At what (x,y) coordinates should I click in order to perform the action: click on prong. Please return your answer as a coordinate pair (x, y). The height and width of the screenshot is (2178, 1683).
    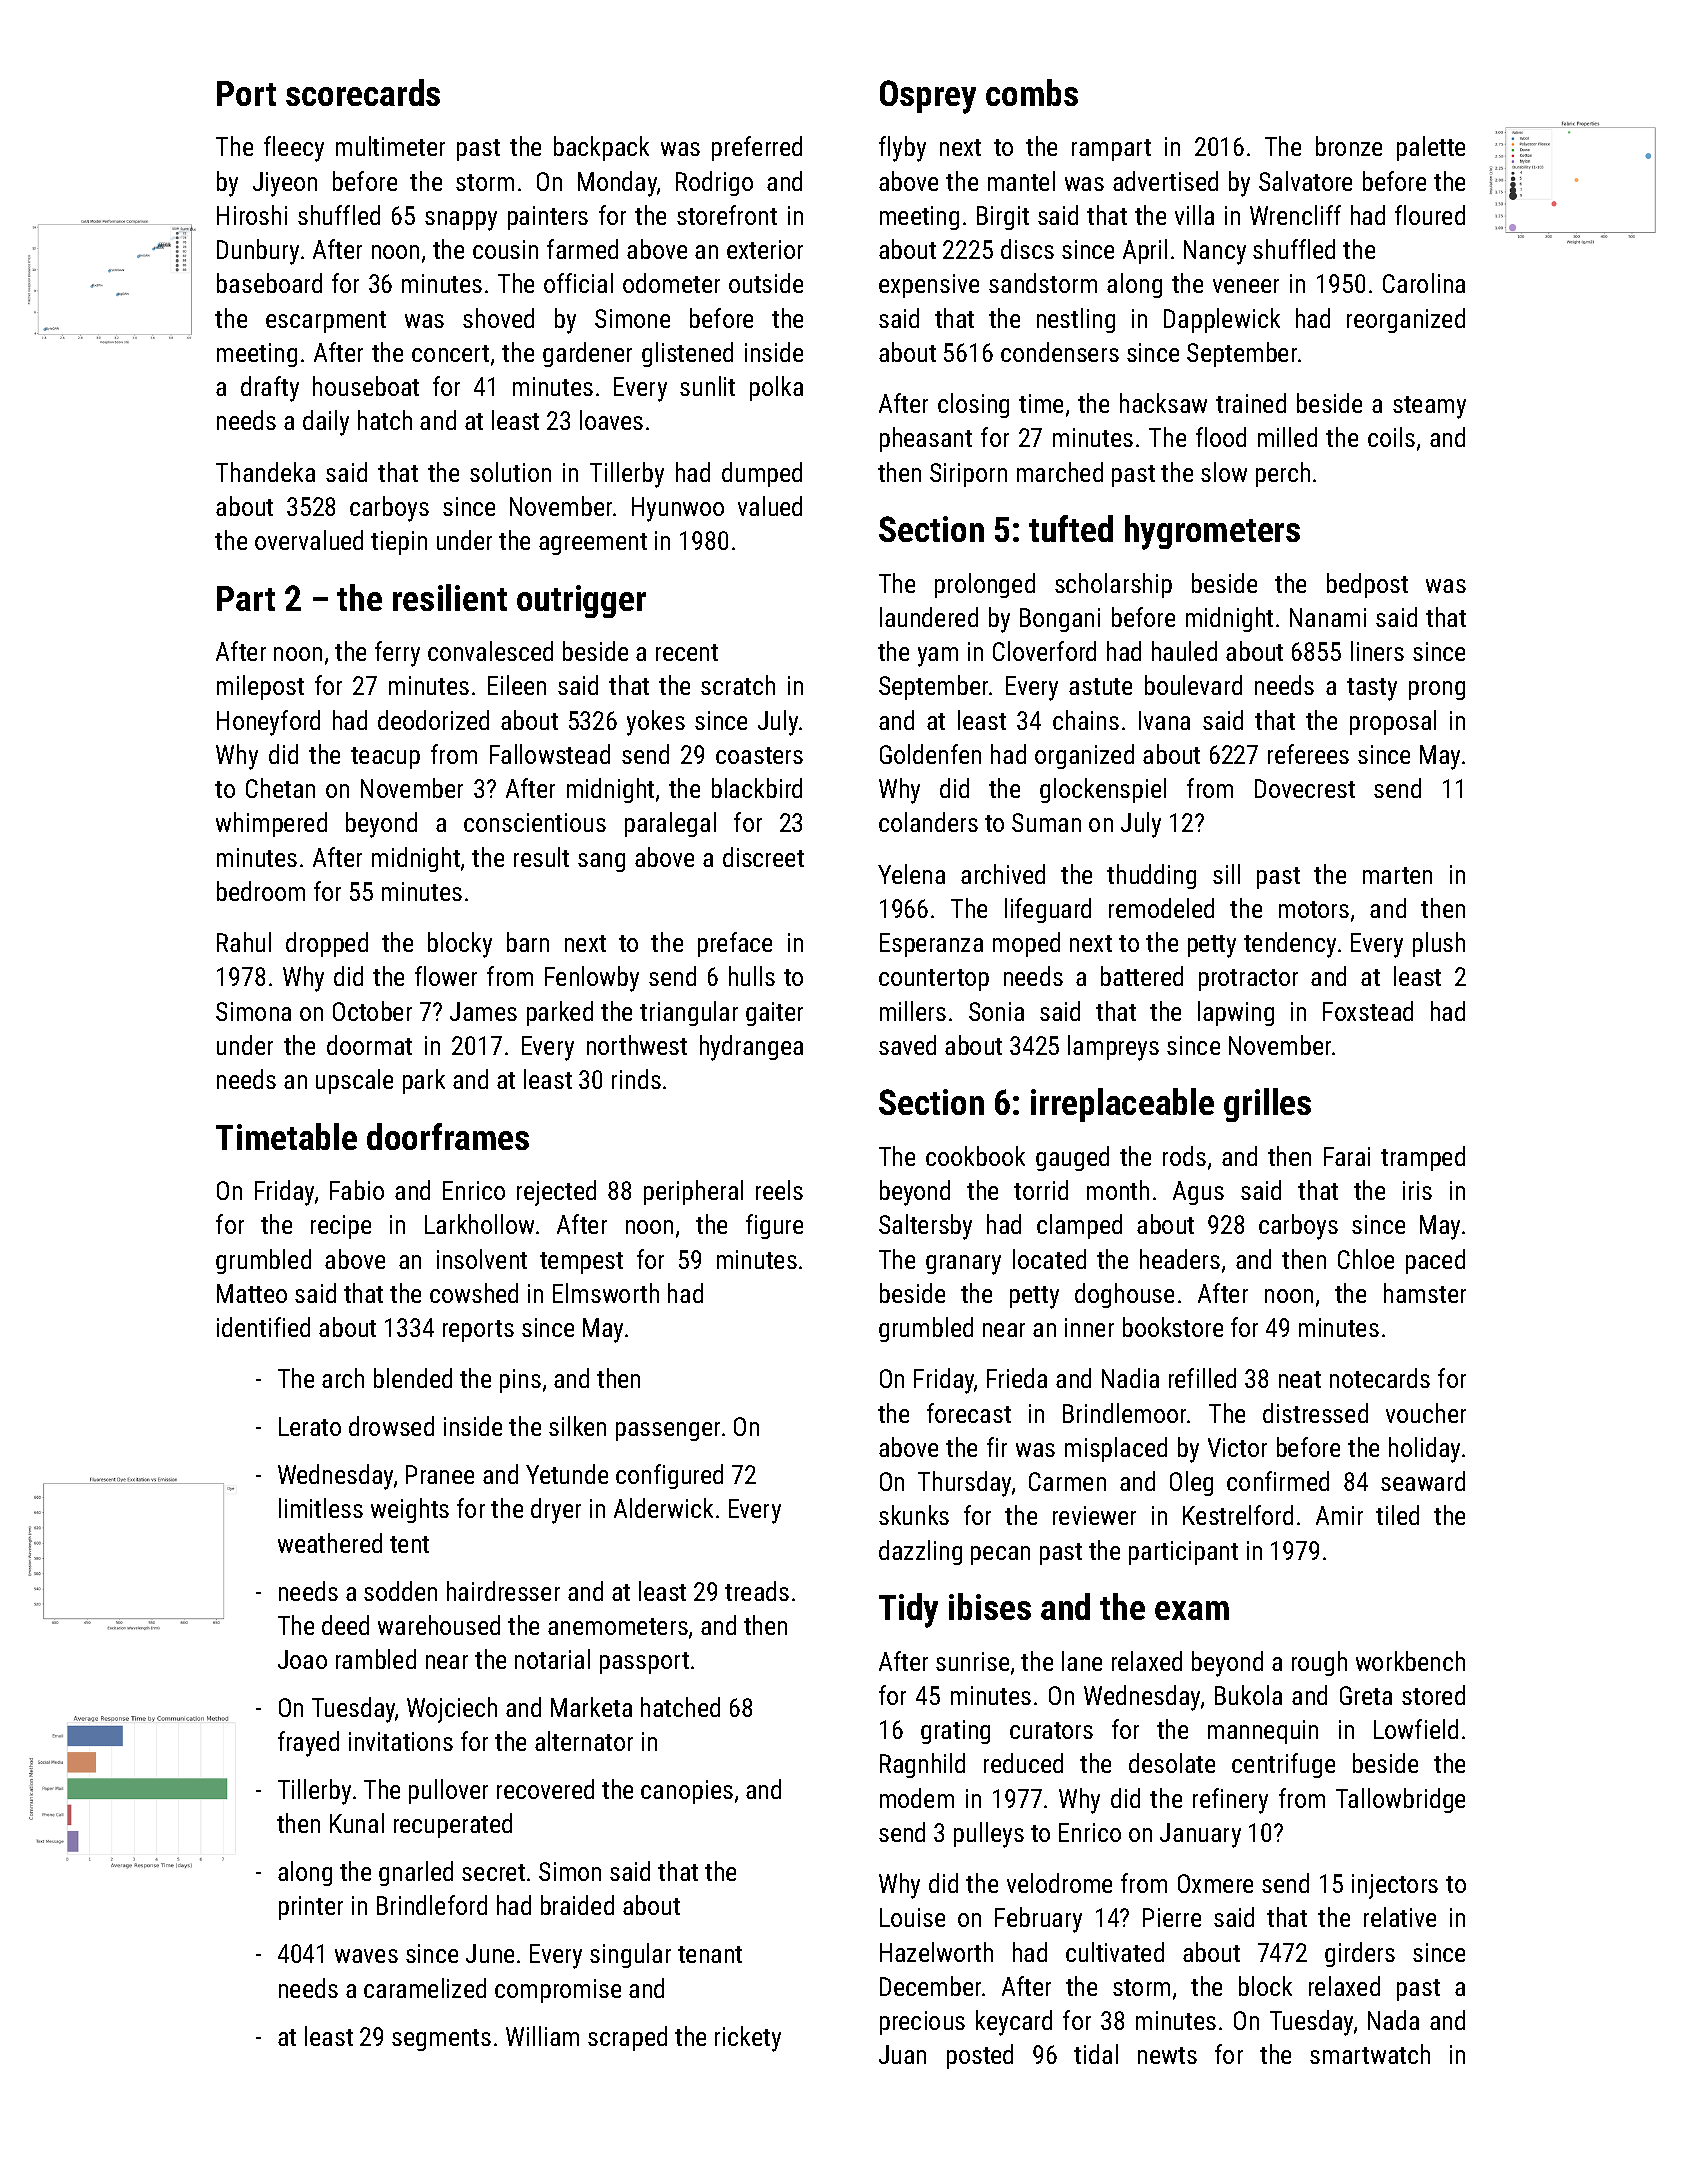
    Looking at the image, I should click on (1437, 690).
